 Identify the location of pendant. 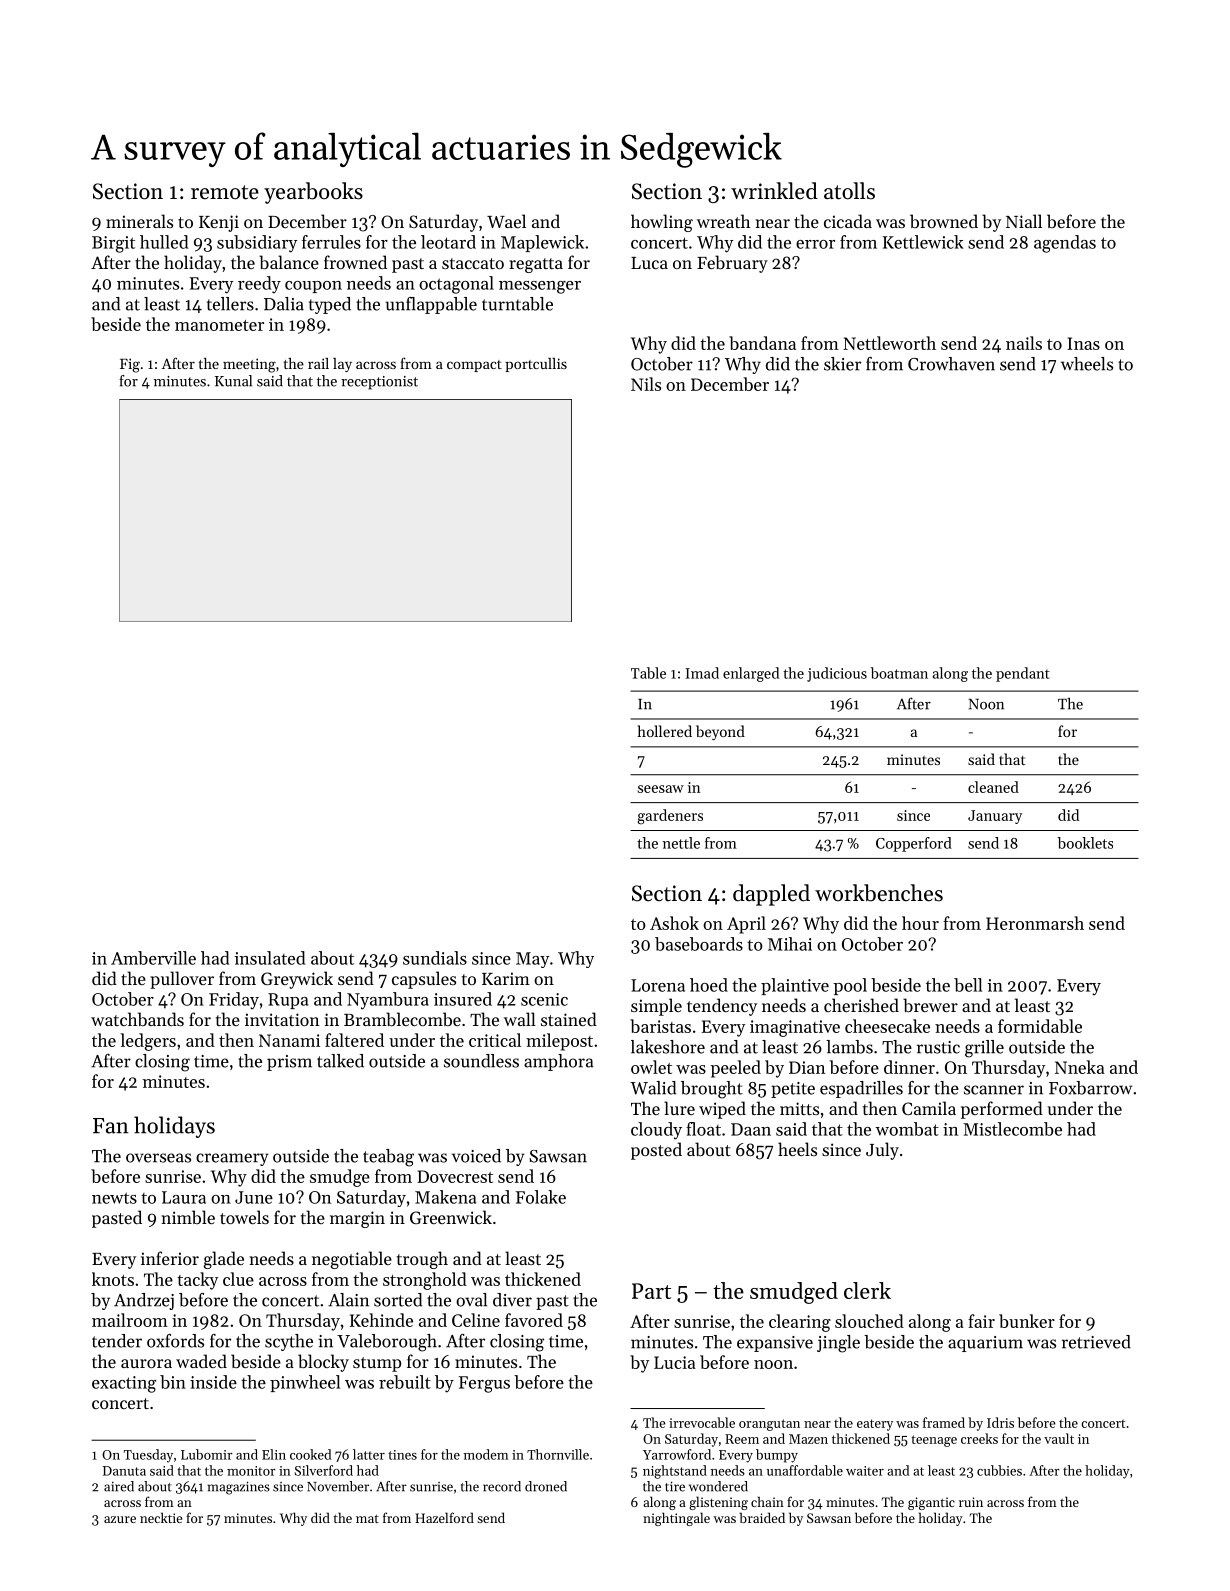
(1023, 674).
